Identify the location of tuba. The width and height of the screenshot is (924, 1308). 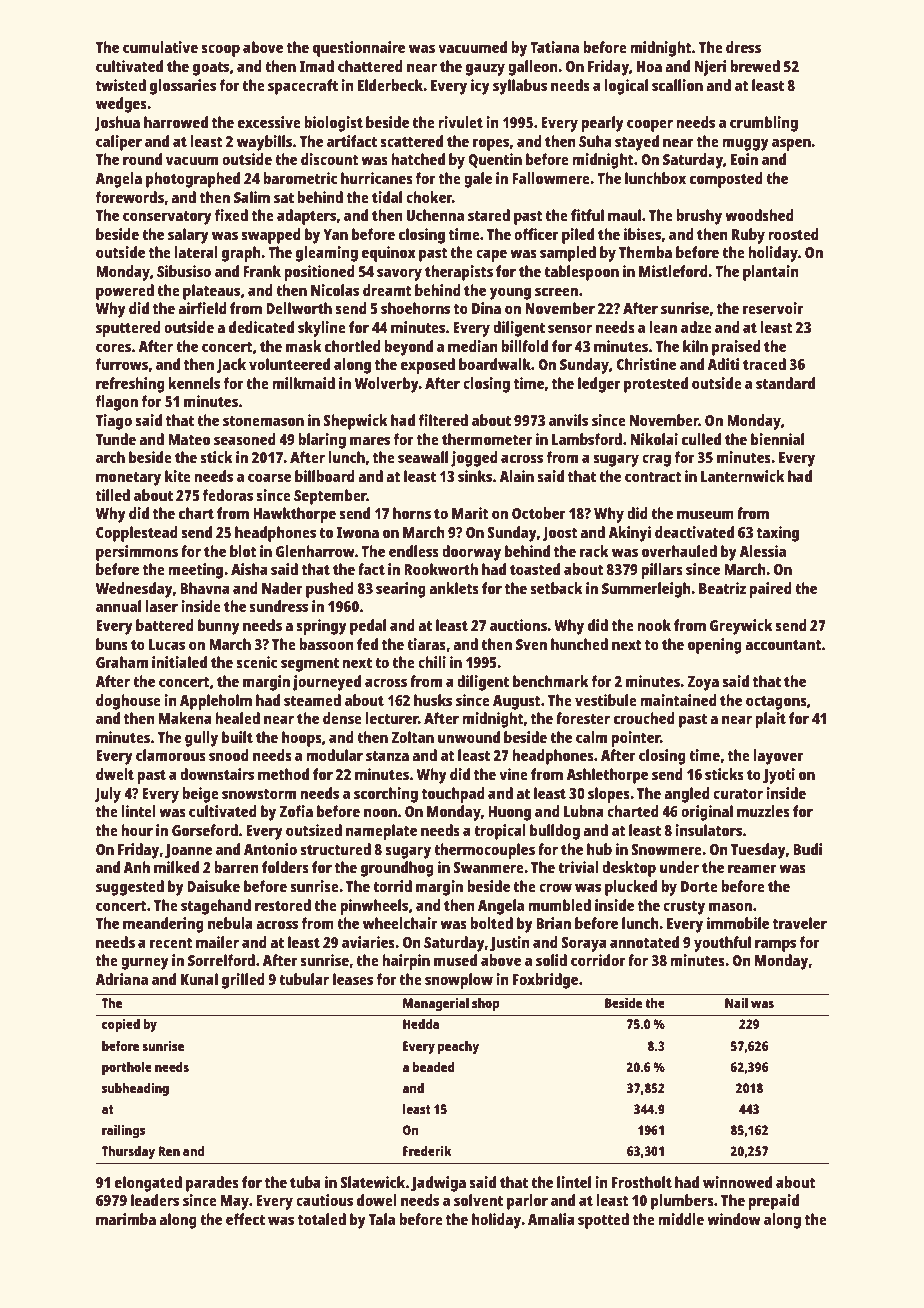
(305, 1182).
